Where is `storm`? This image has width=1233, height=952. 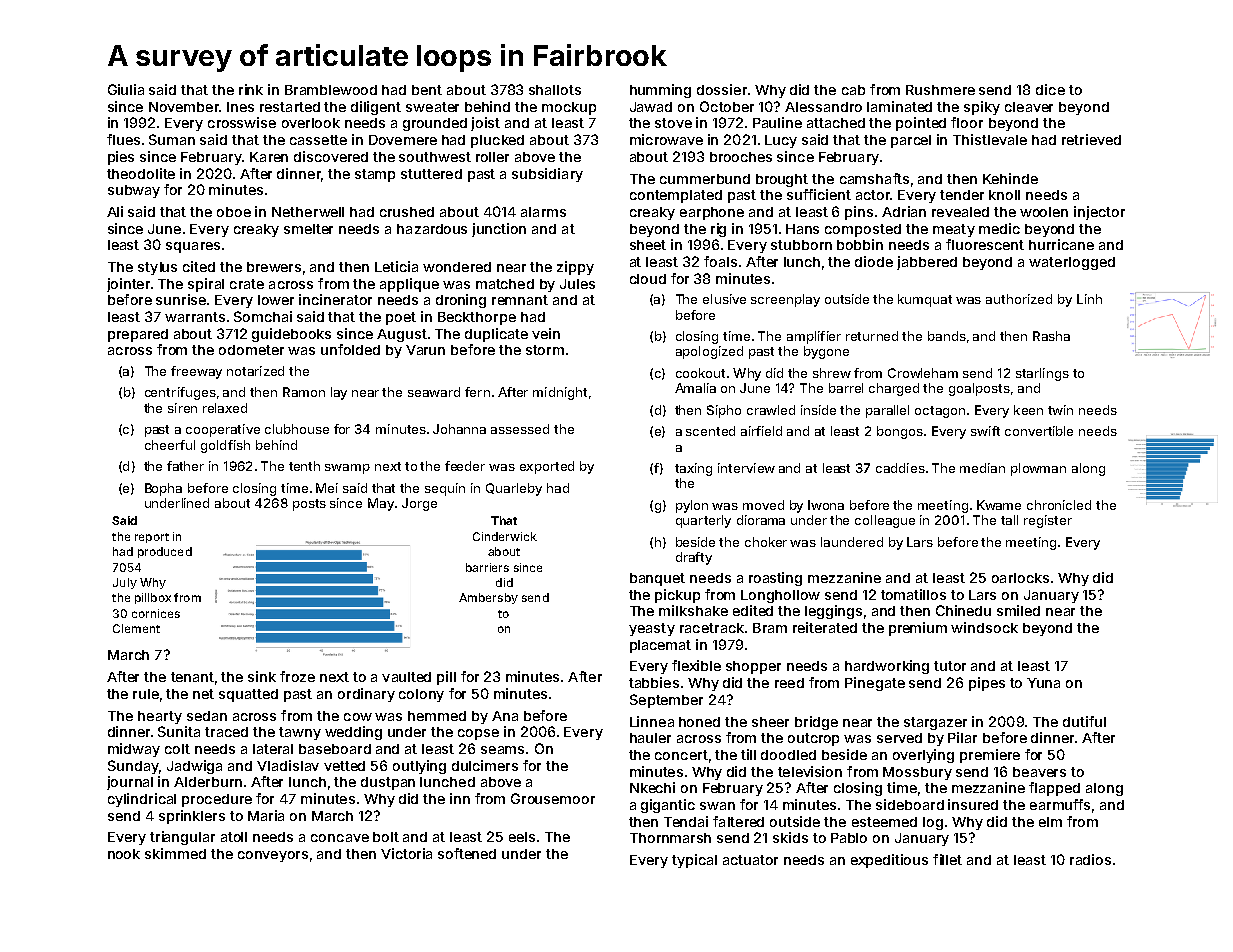
storm is located at coordinates (545, 350).
